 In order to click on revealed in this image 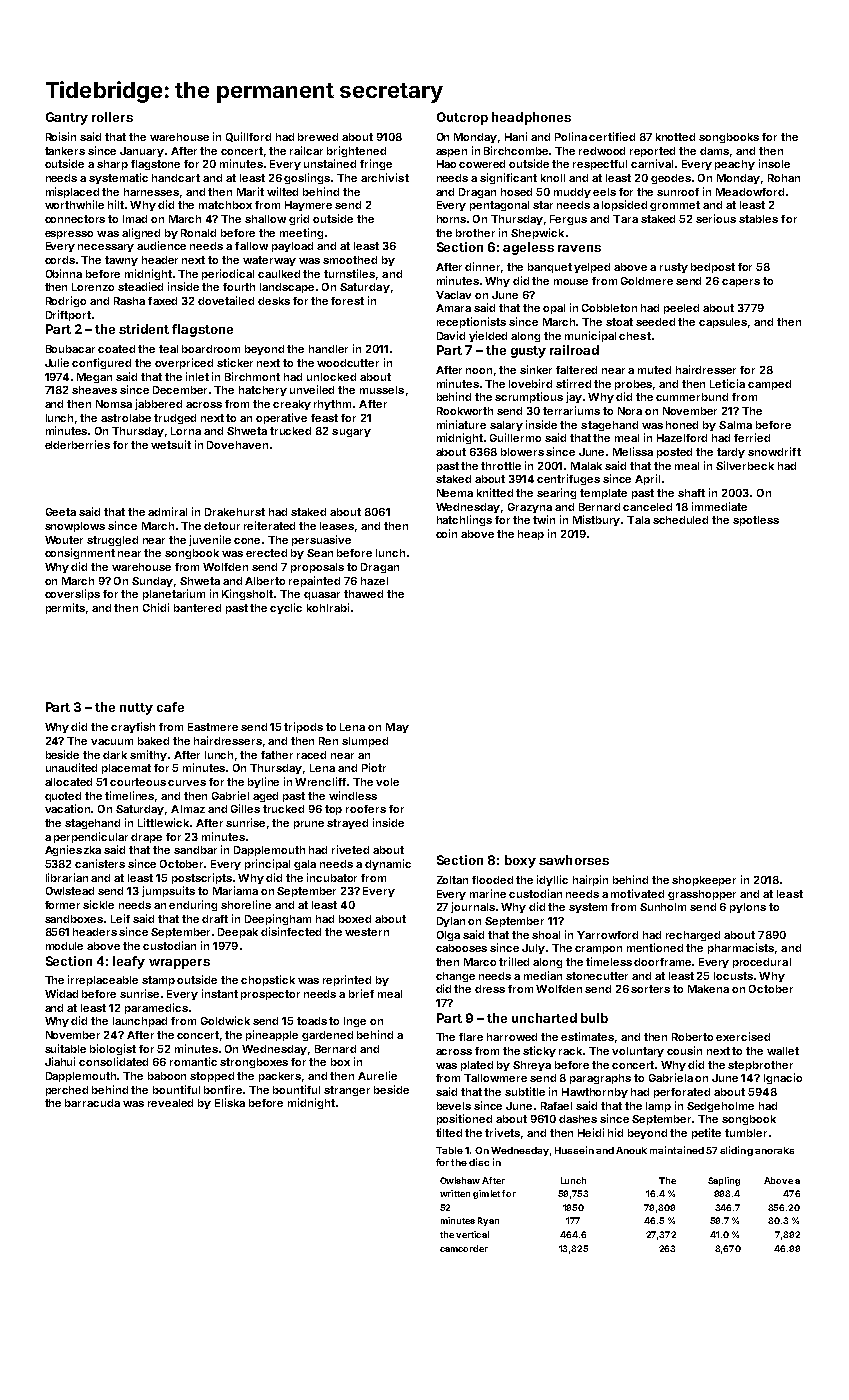, I will do `click(170, 1103)`.
